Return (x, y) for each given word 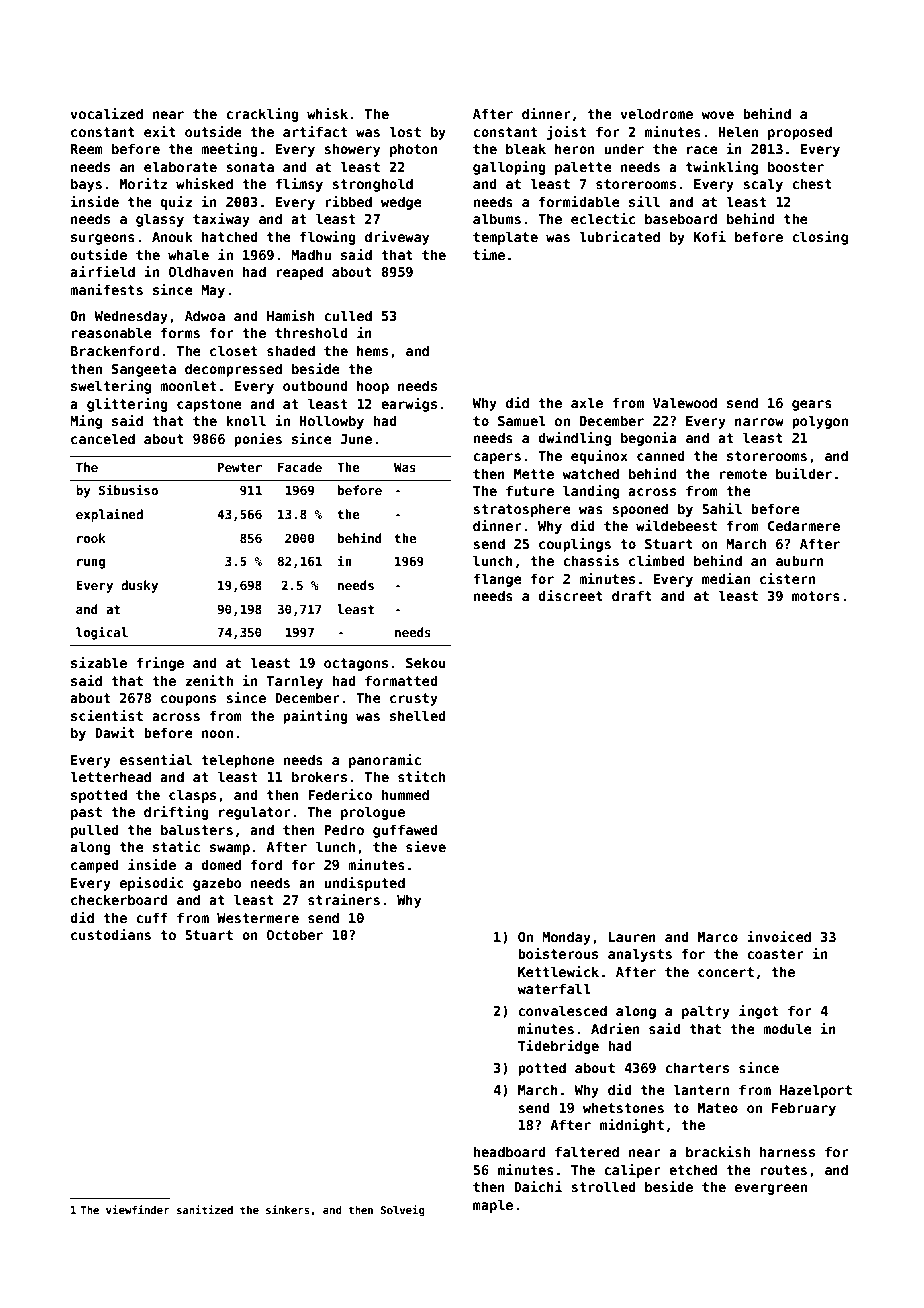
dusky (139, 586)
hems (372, 350)
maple (493, 1206)
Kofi (710, 236)
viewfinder (138, 1209)
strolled (603, 1186)
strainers (344, 899)
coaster (775, 954)
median (726, 578)
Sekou (425, 662)
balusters (197, 829)
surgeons (103, 239)
